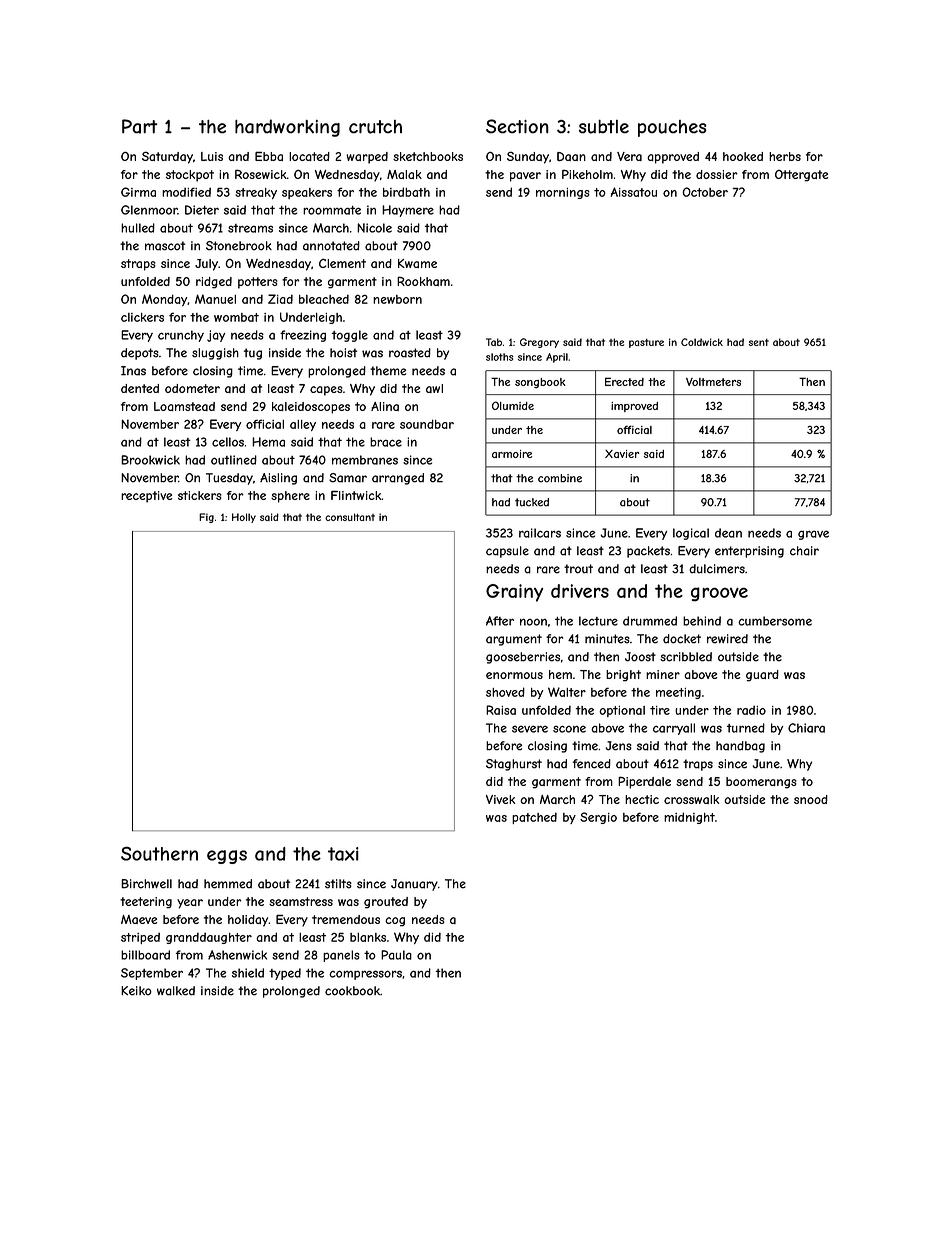 The width and height of the page is (952, 1233). What do you see at coordinates (176, 991) in the page?
I see `walked` at bounding box center [176, 991].
